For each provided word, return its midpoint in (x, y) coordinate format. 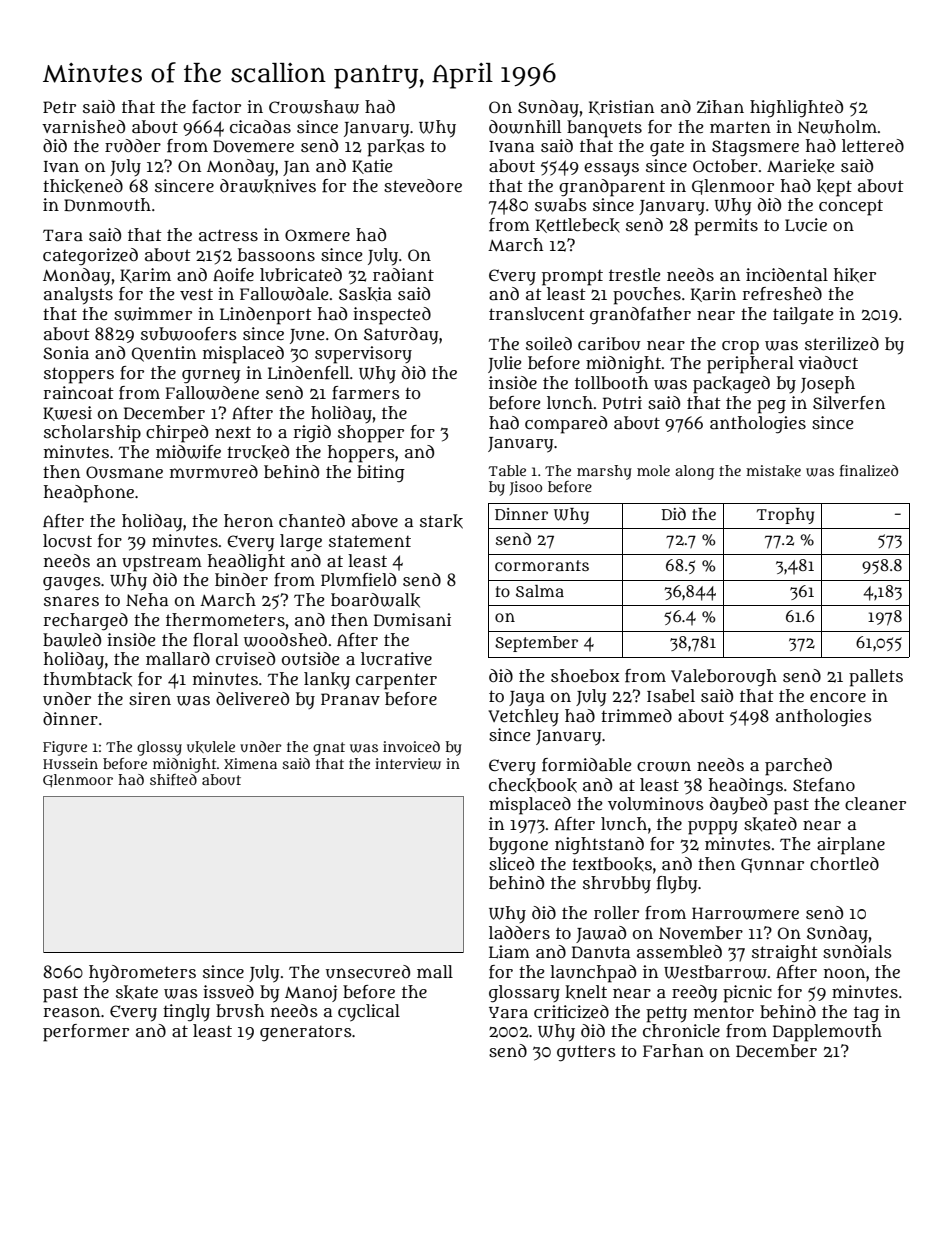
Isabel (671, 696)
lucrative (396, 659)
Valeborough (724, 677)
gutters (586, 1053)
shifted (173, 779)
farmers (366, 393)
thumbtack (87, 679)
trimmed (636, 715)
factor (216, 107)
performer (86, 1033)
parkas (396, 148)
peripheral (750, 365)
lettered (873, 145)
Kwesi (67, 413)
